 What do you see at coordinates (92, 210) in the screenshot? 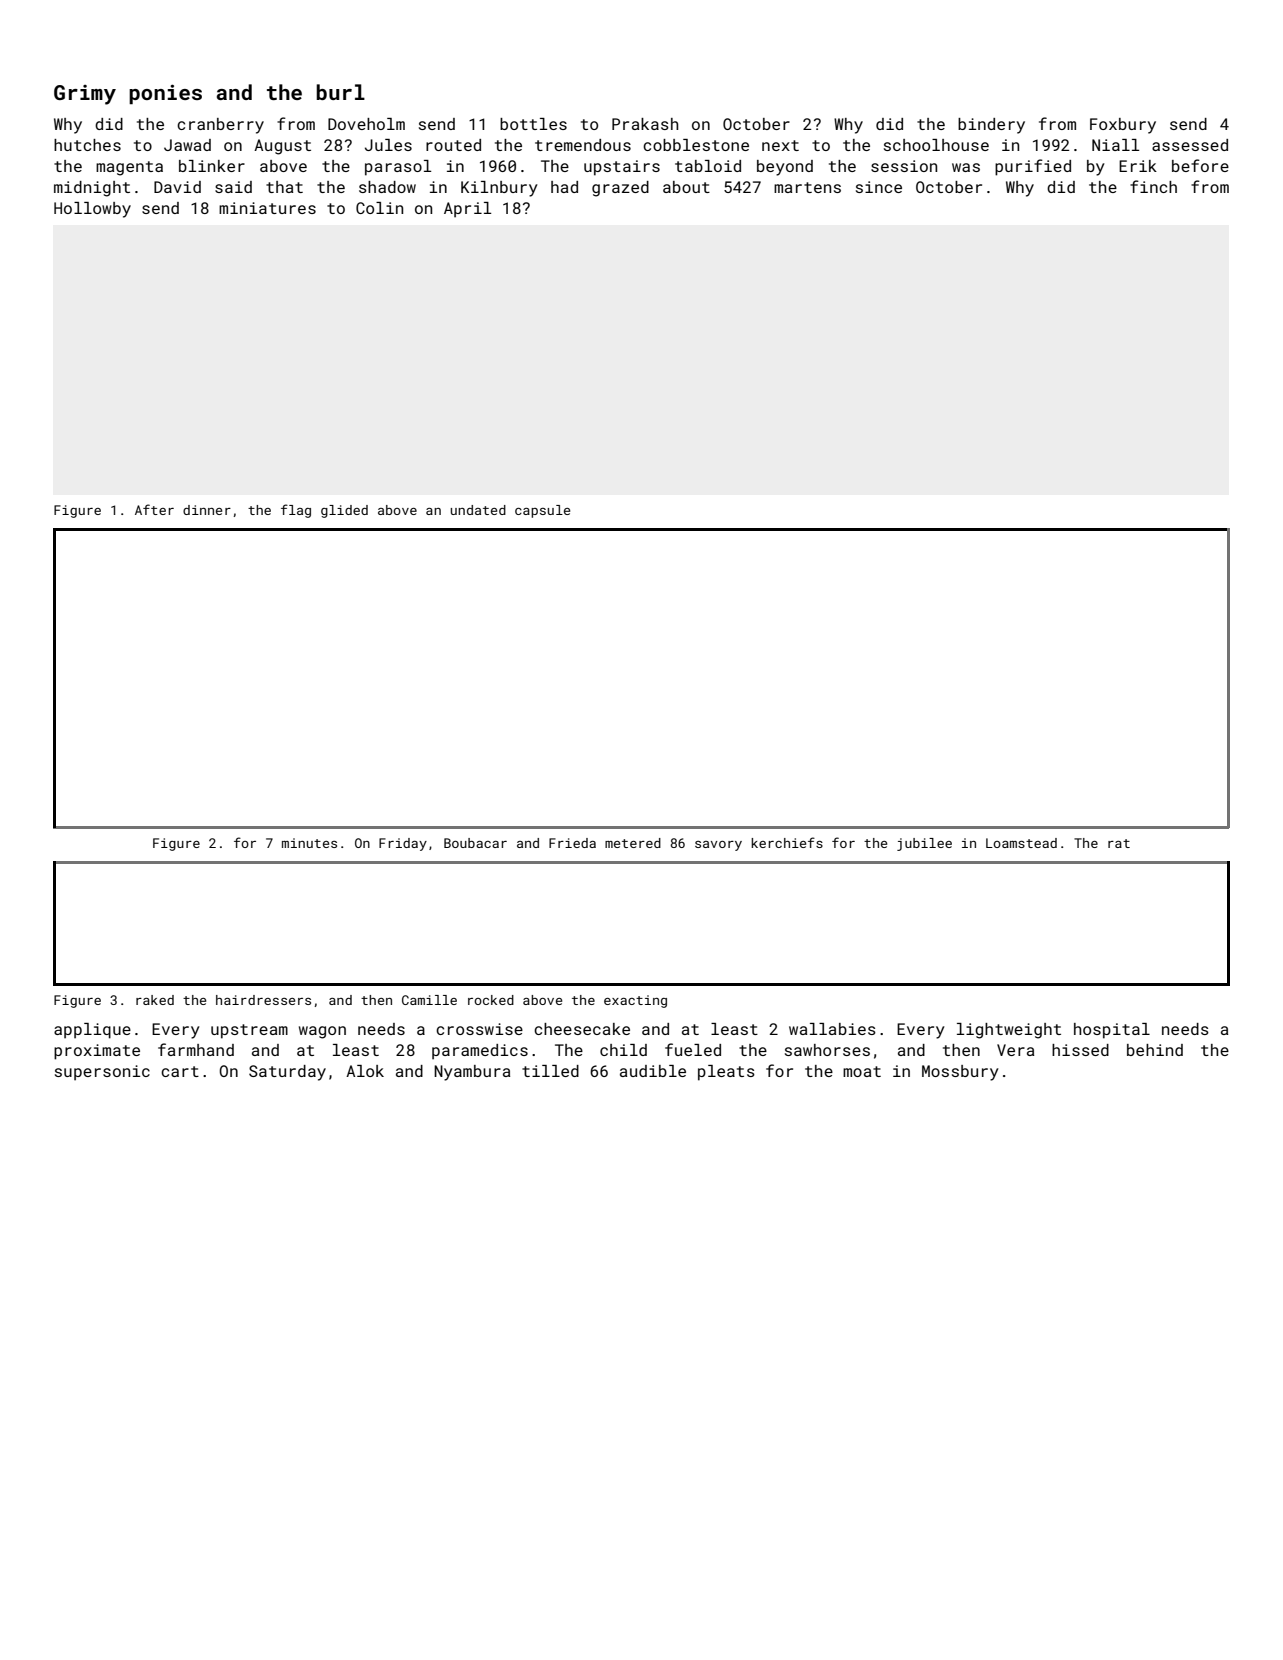
I see `Hollowby` at bounding box center [92, 210].
